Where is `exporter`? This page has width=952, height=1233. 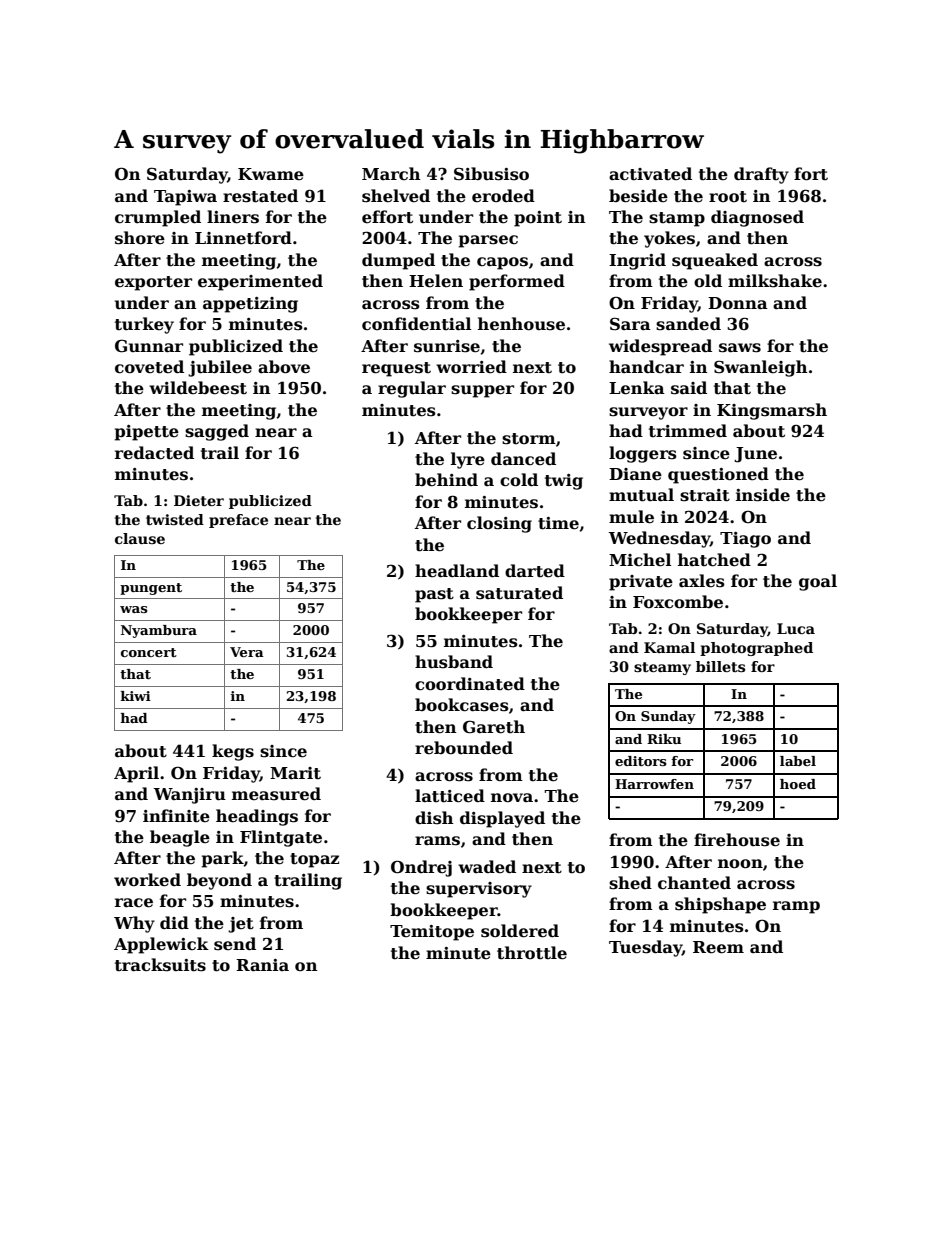 exporter is located at coordinates (153, 283).
